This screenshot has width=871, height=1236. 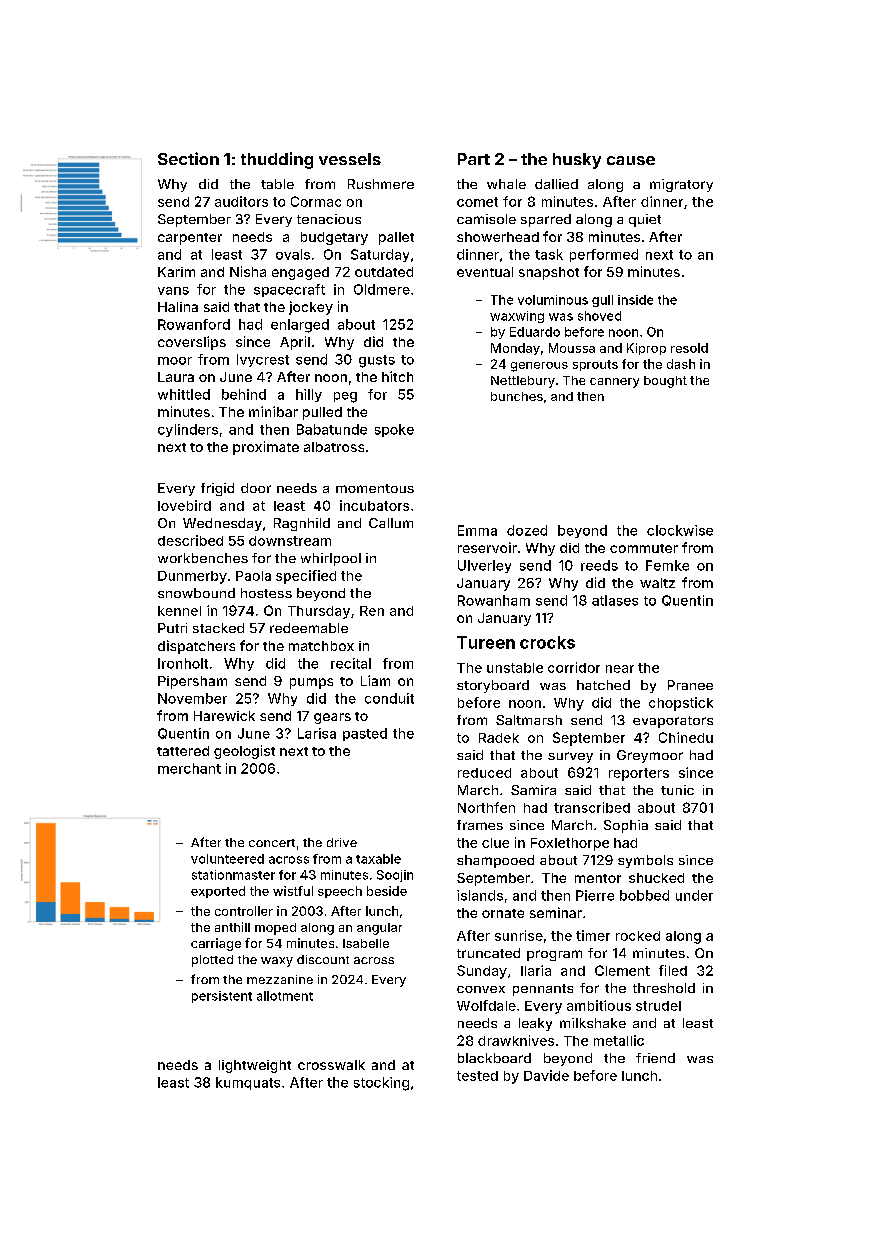 What do you see at coordinates (620, 669) in the screenshot?
I see `near` at bounding box center [620, 669].
